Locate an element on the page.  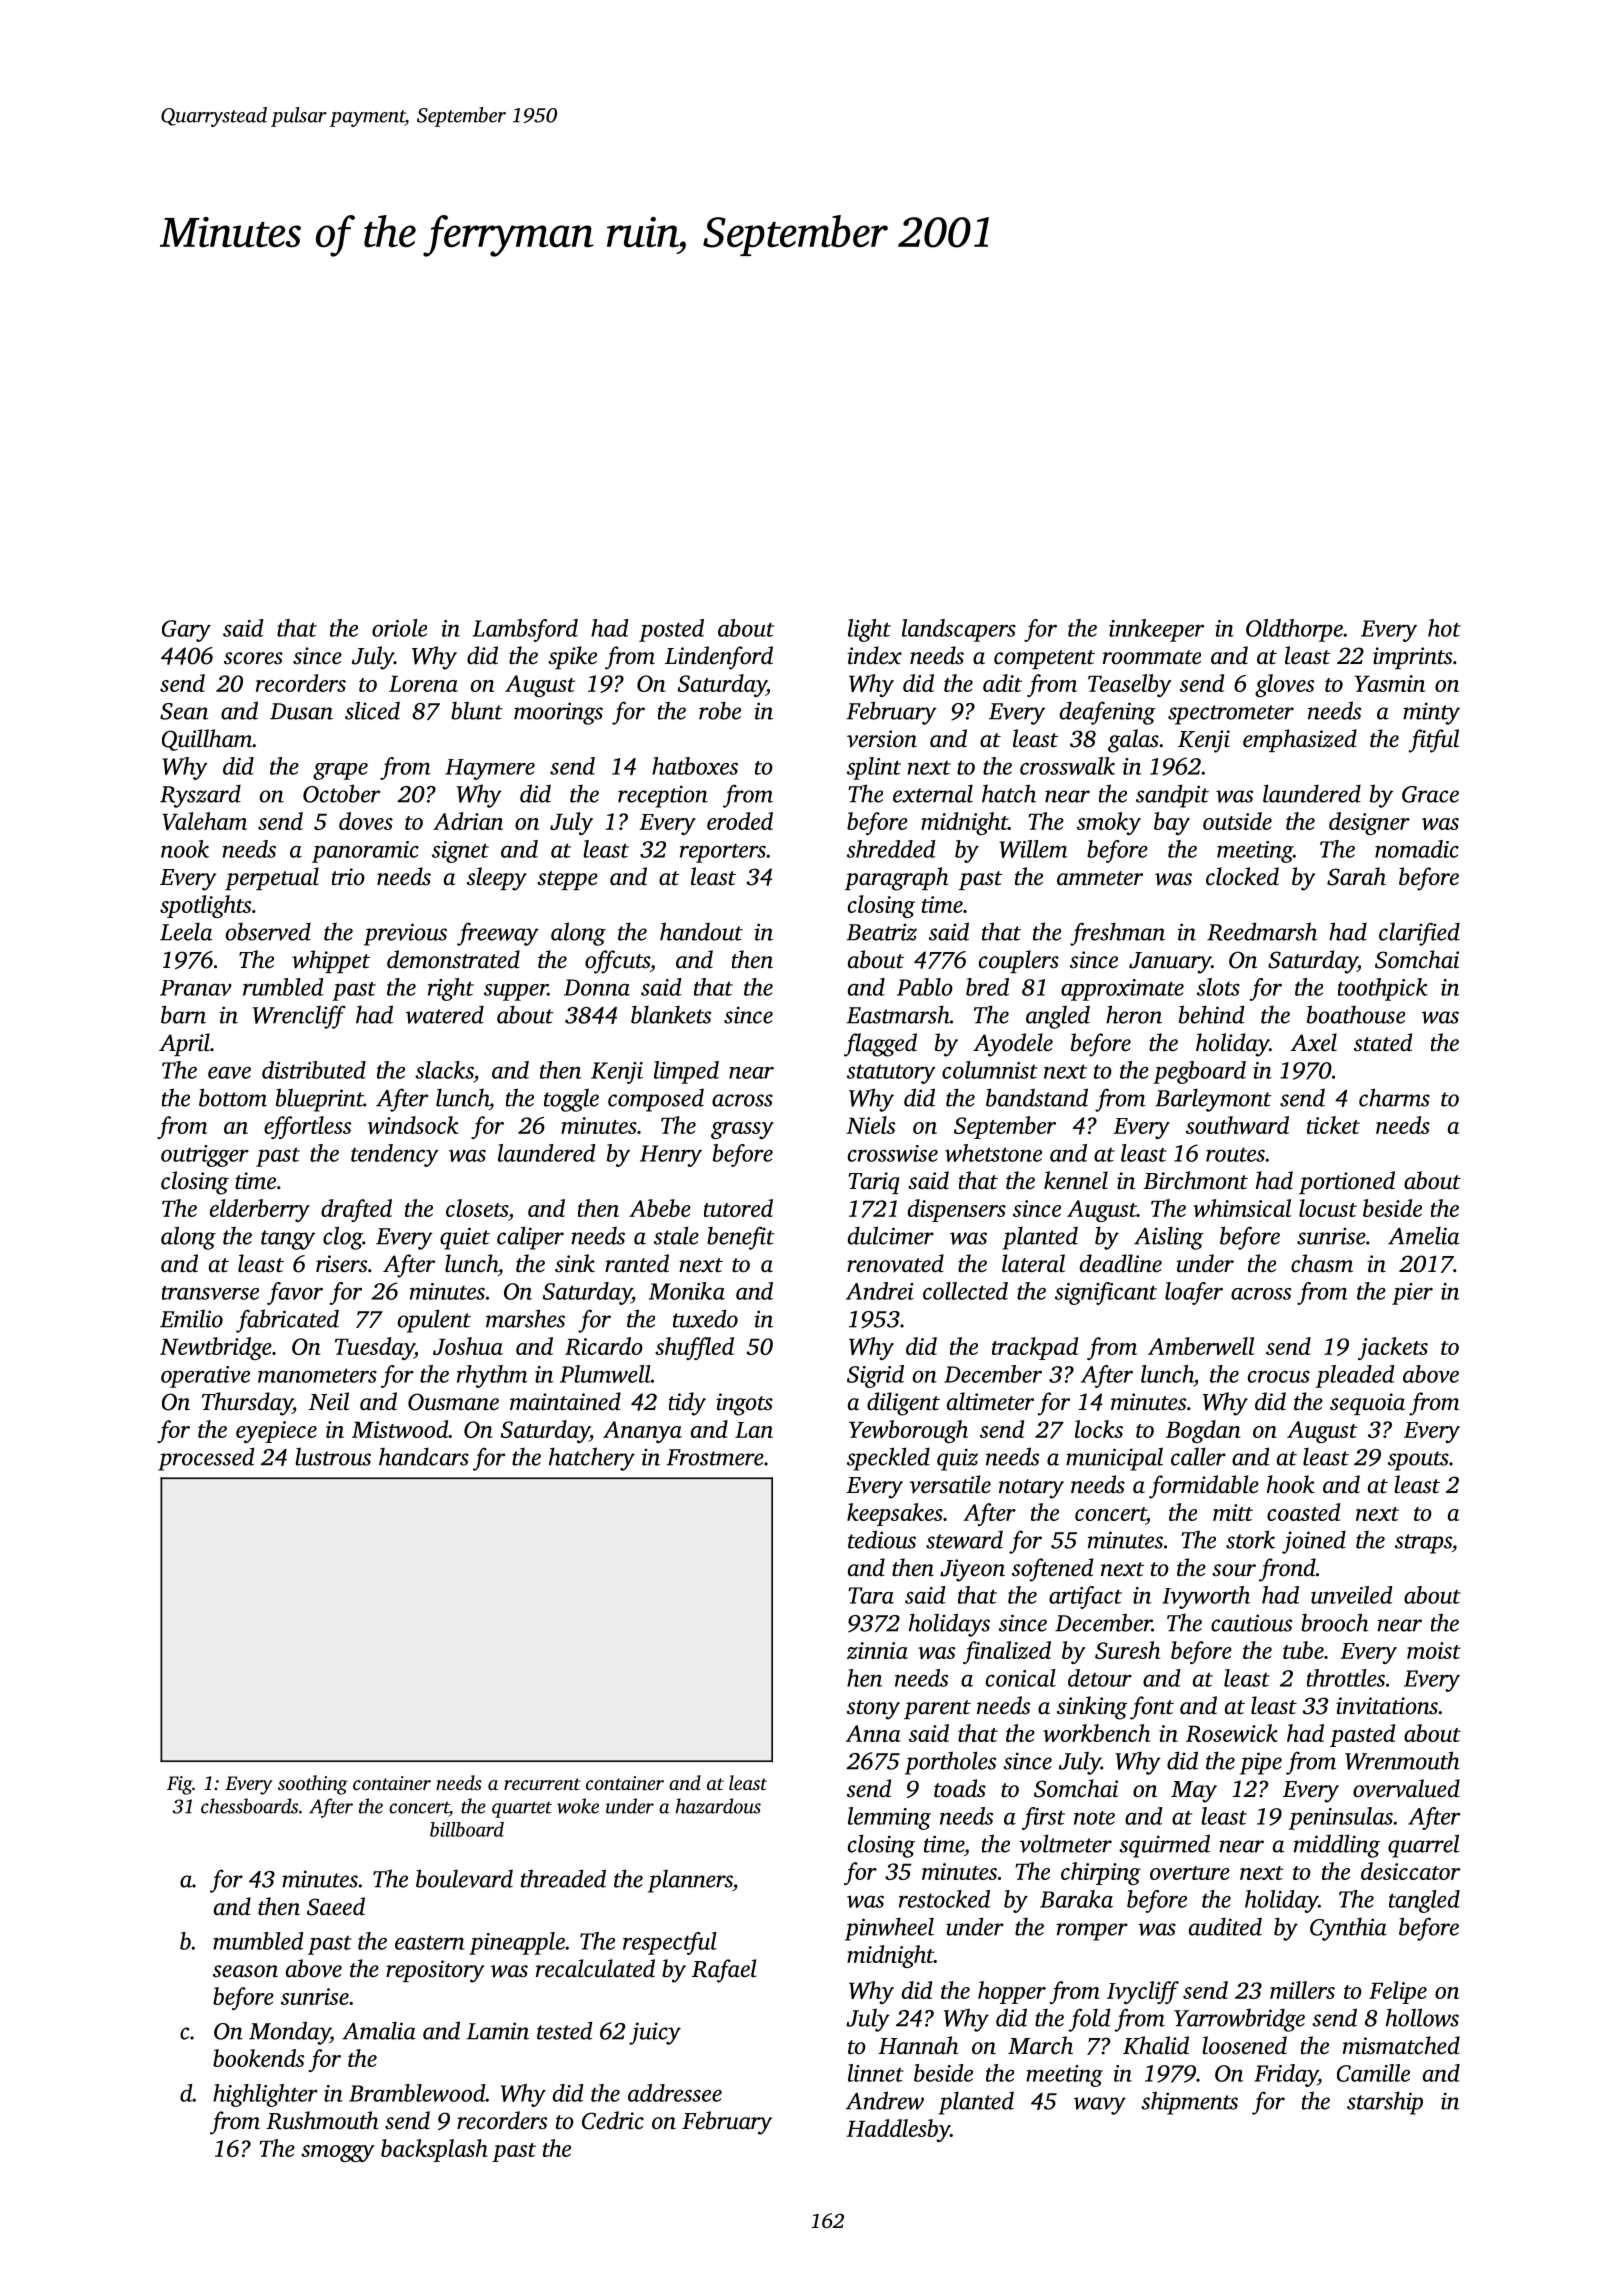
recurrent is located at coordinates (542, 1784).
